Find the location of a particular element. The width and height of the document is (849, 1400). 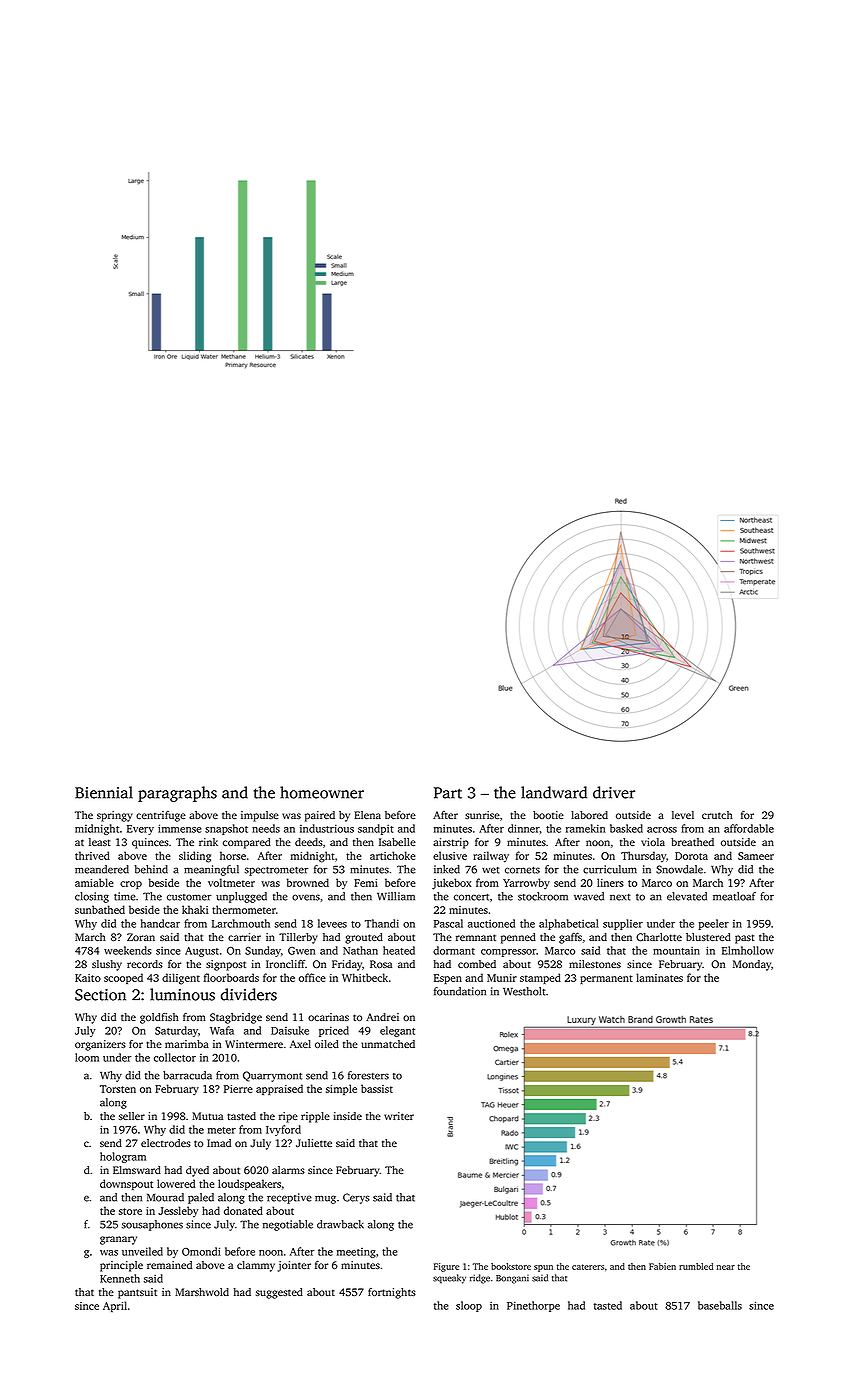

dinner is located at coordinates (524, 828).
